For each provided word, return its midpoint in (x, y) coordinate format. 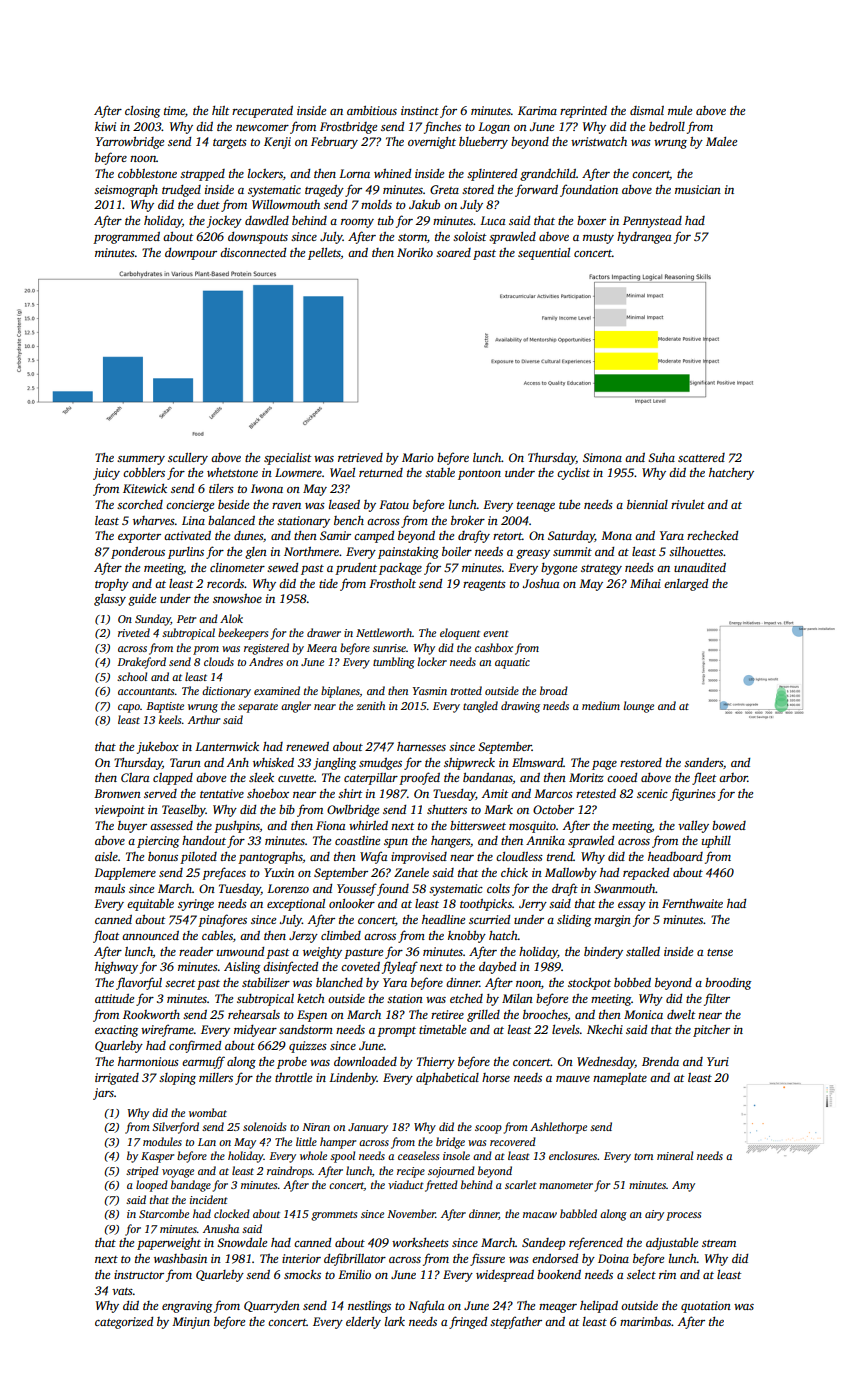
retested (596, 793)
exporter (139, 538)
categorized (124, 1323)
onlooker (352, 903)
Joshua (541, 583)
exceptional (296, 905)
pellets (324, 254)
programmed (126, 238)
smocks (302, 1274)
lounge (639, 707)
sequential (544, 254)
